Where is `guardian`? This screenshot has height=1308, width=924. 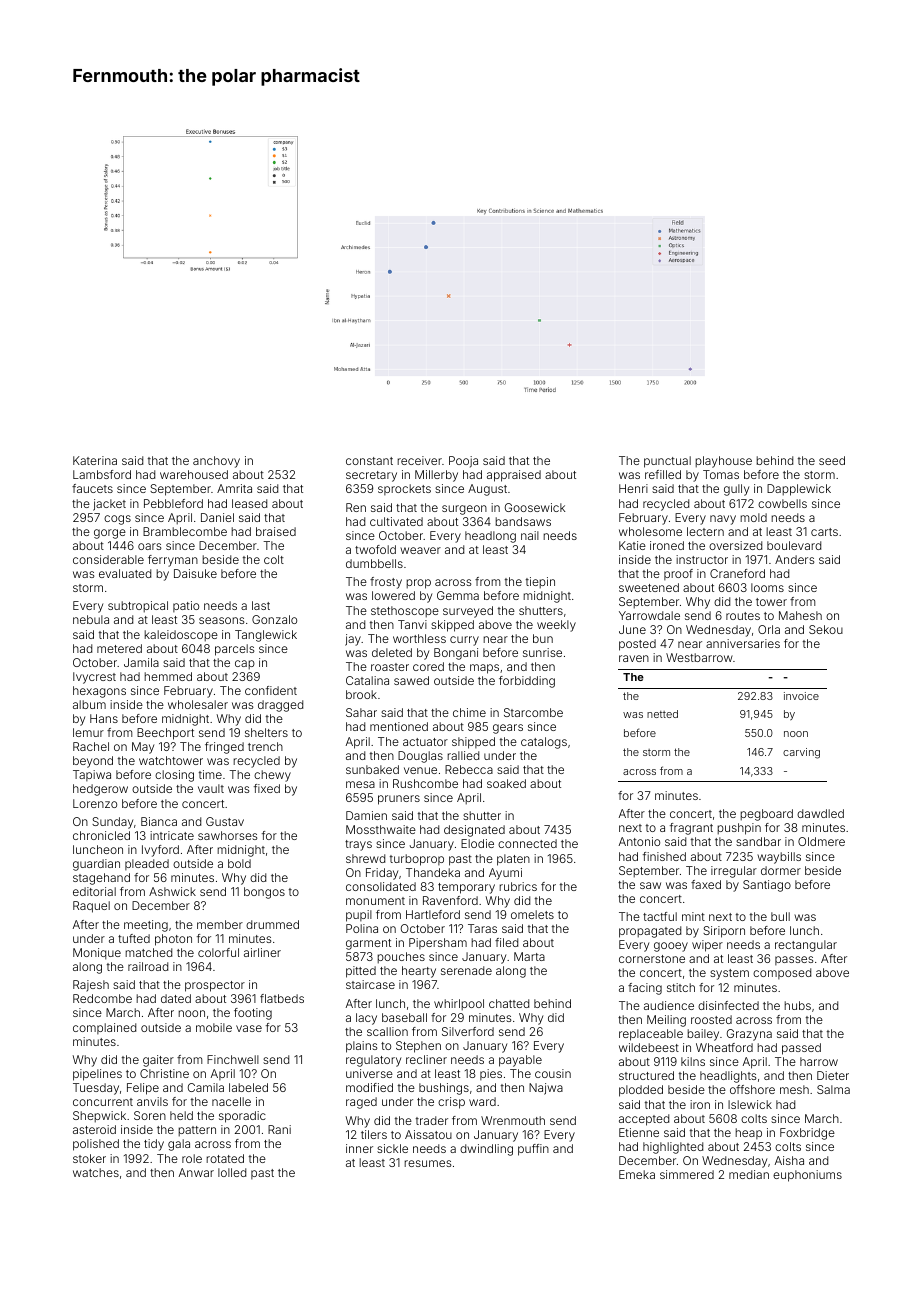
guardian is located at coordinates (96, 865).
